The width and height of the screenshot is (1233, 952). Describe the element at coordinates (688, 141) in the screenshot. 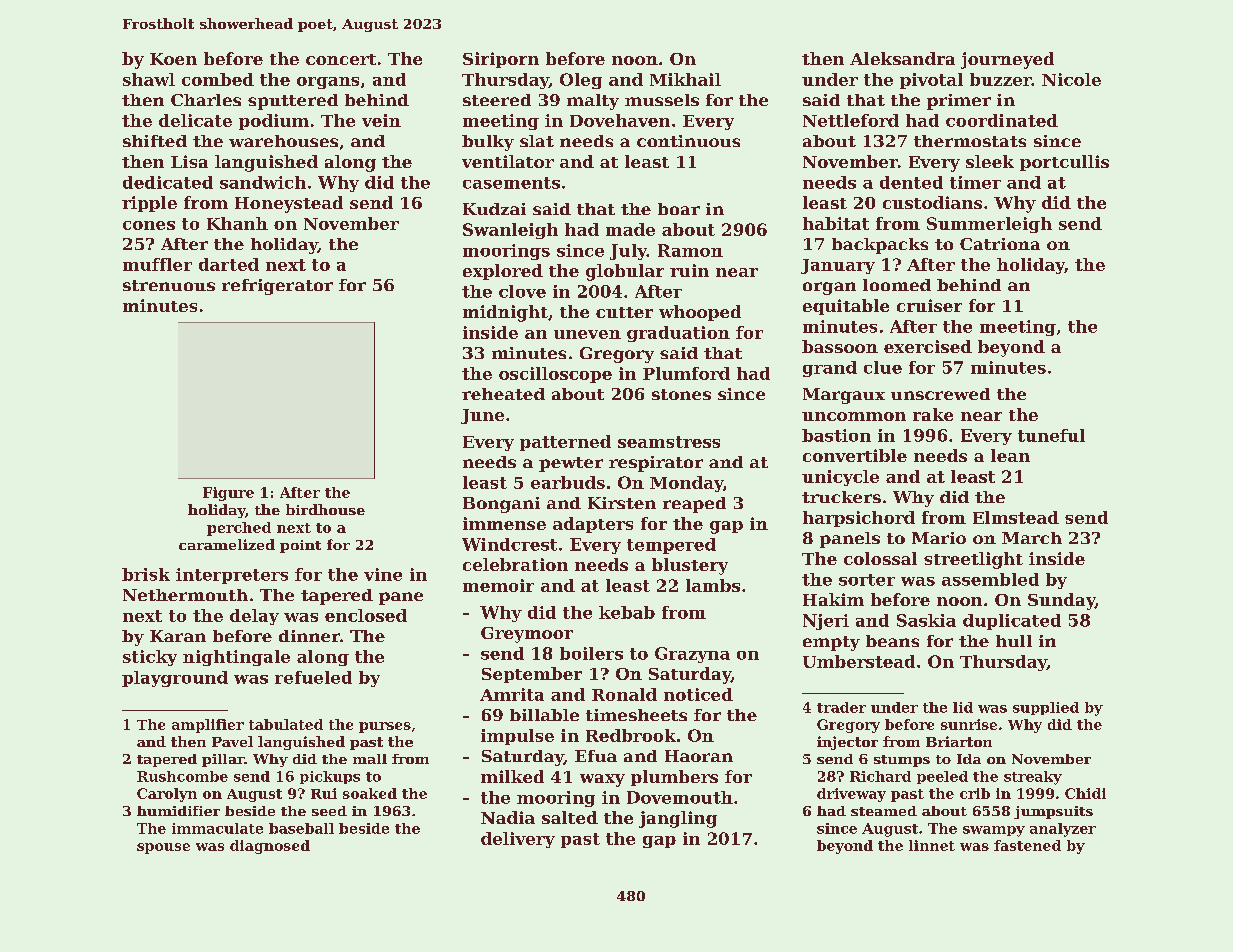

I see `continuous` at that location.
